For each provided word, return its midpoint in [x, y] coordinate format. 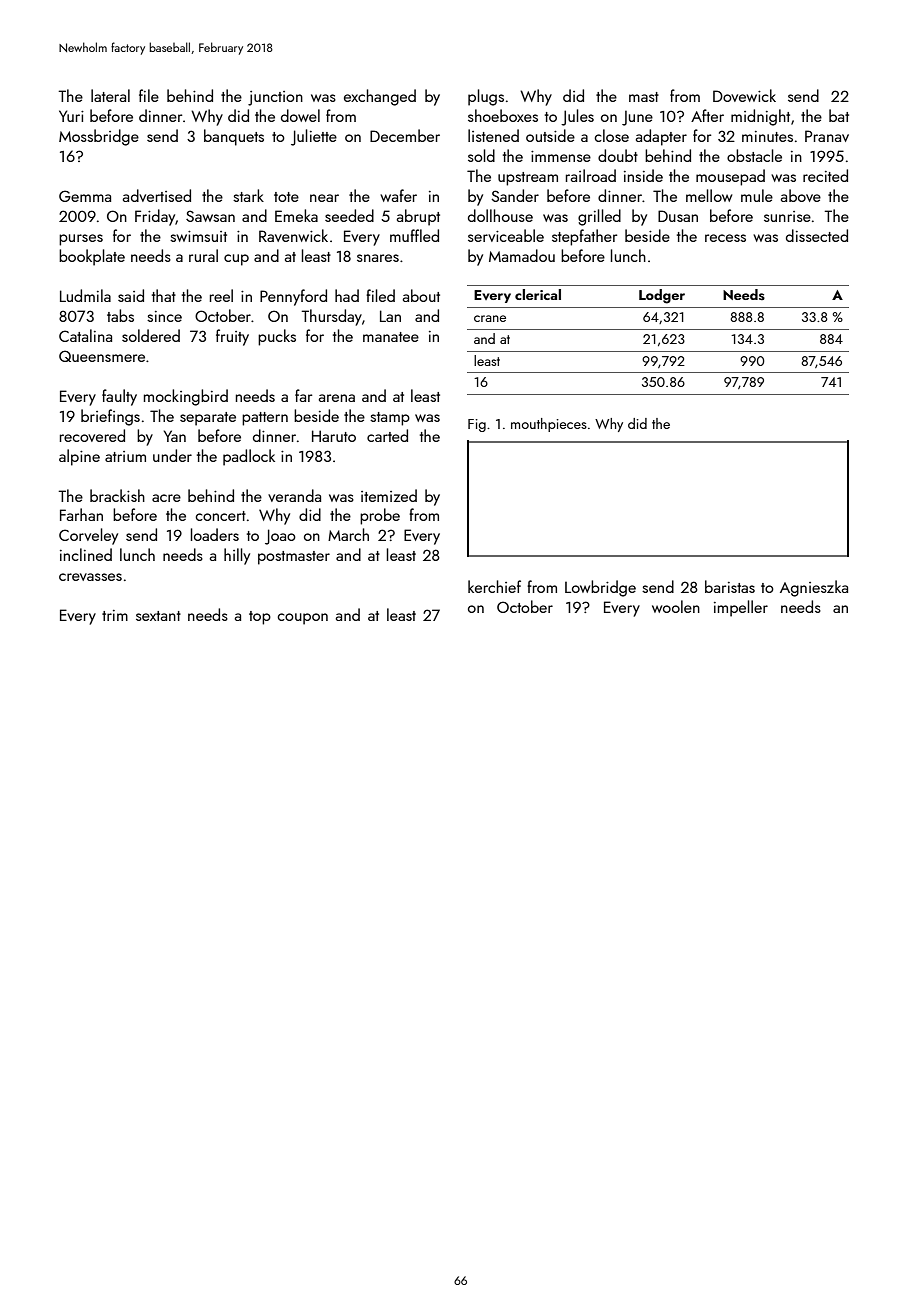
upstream [528, 179]
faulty [119, 397]
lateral [110, 95]
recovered [92, 435]
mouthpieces [549, 425]
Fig [477, 425]
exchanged [380, 97]
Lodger [662, 296]
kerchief [494, 586]
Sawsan [210, 216]
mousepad [730, 177]
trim [115, 615]
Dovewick [744, 95]
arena [337, 398]
